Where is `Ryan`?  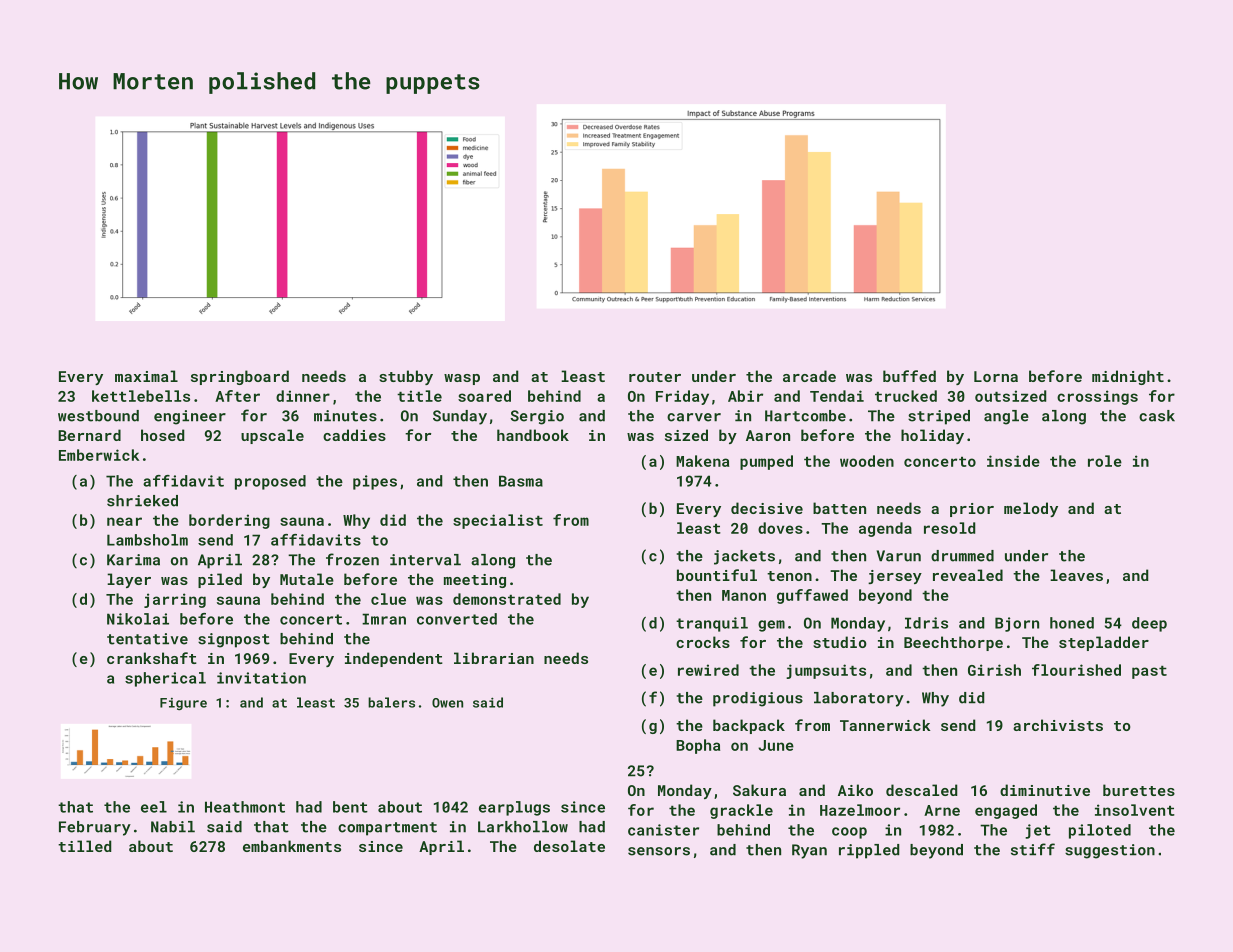 Ryan is located at coordinates (809, 851).
